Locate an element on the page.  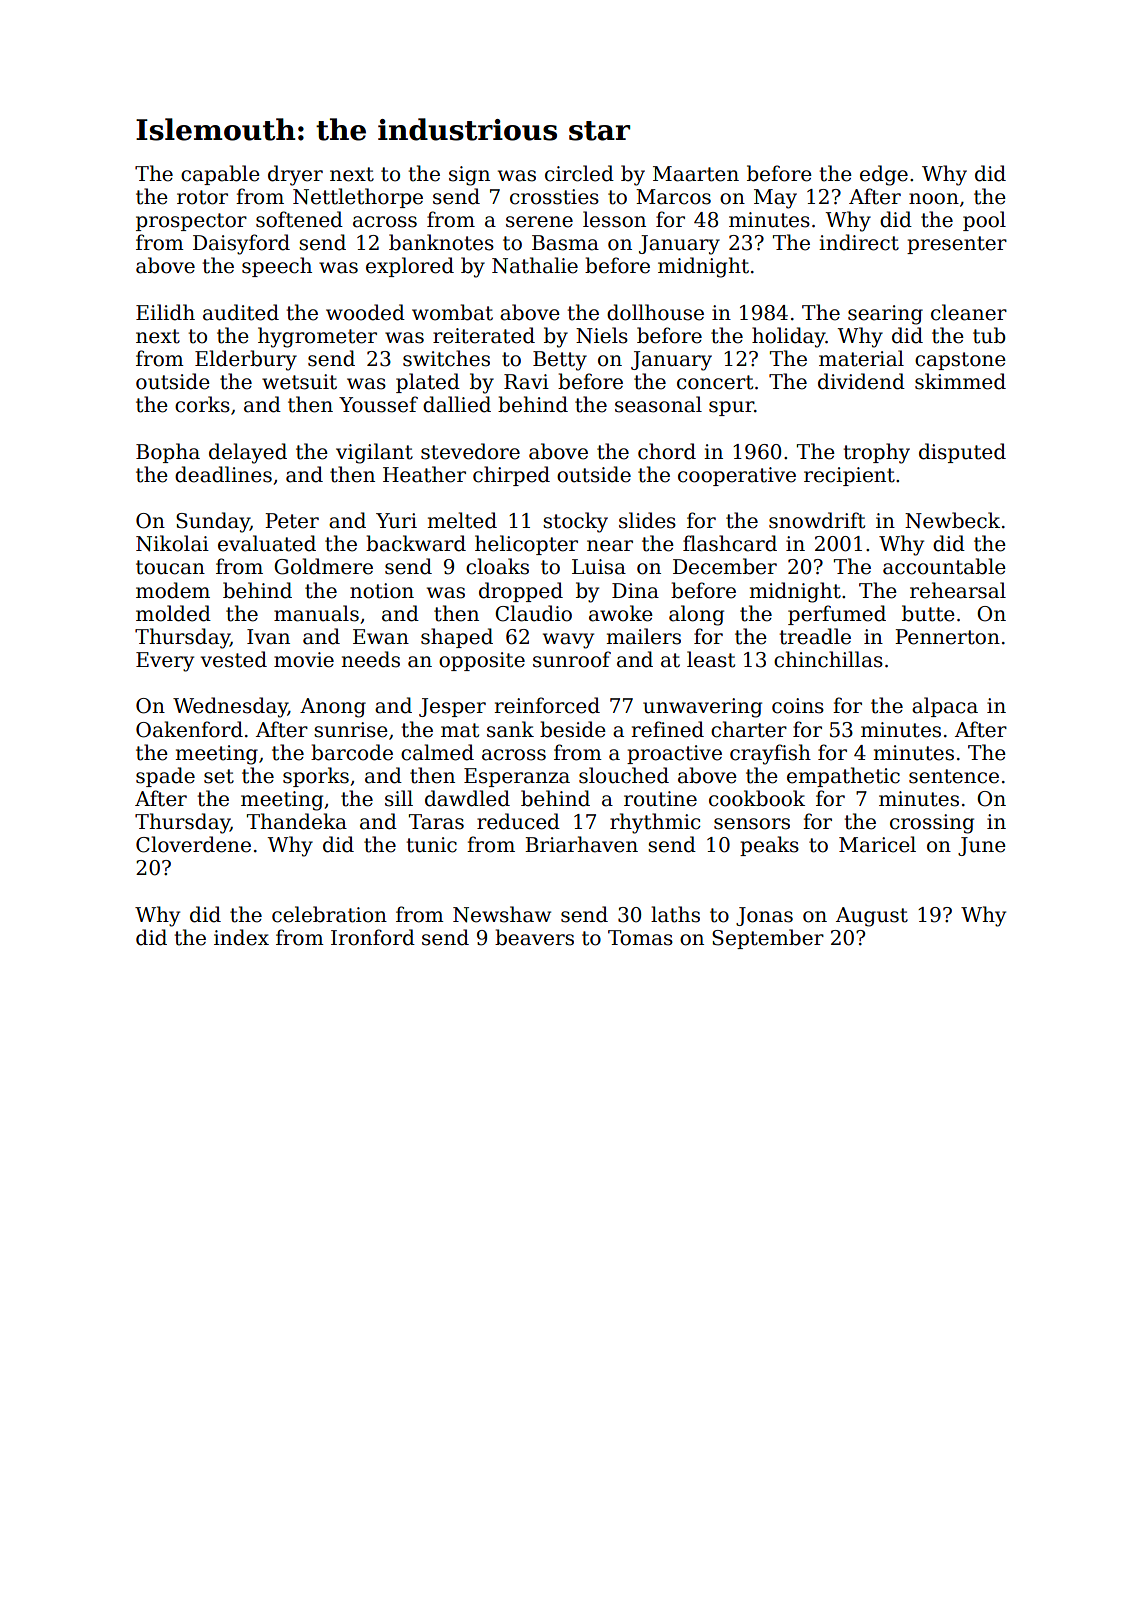
May is located at coordinates (775, 199).
